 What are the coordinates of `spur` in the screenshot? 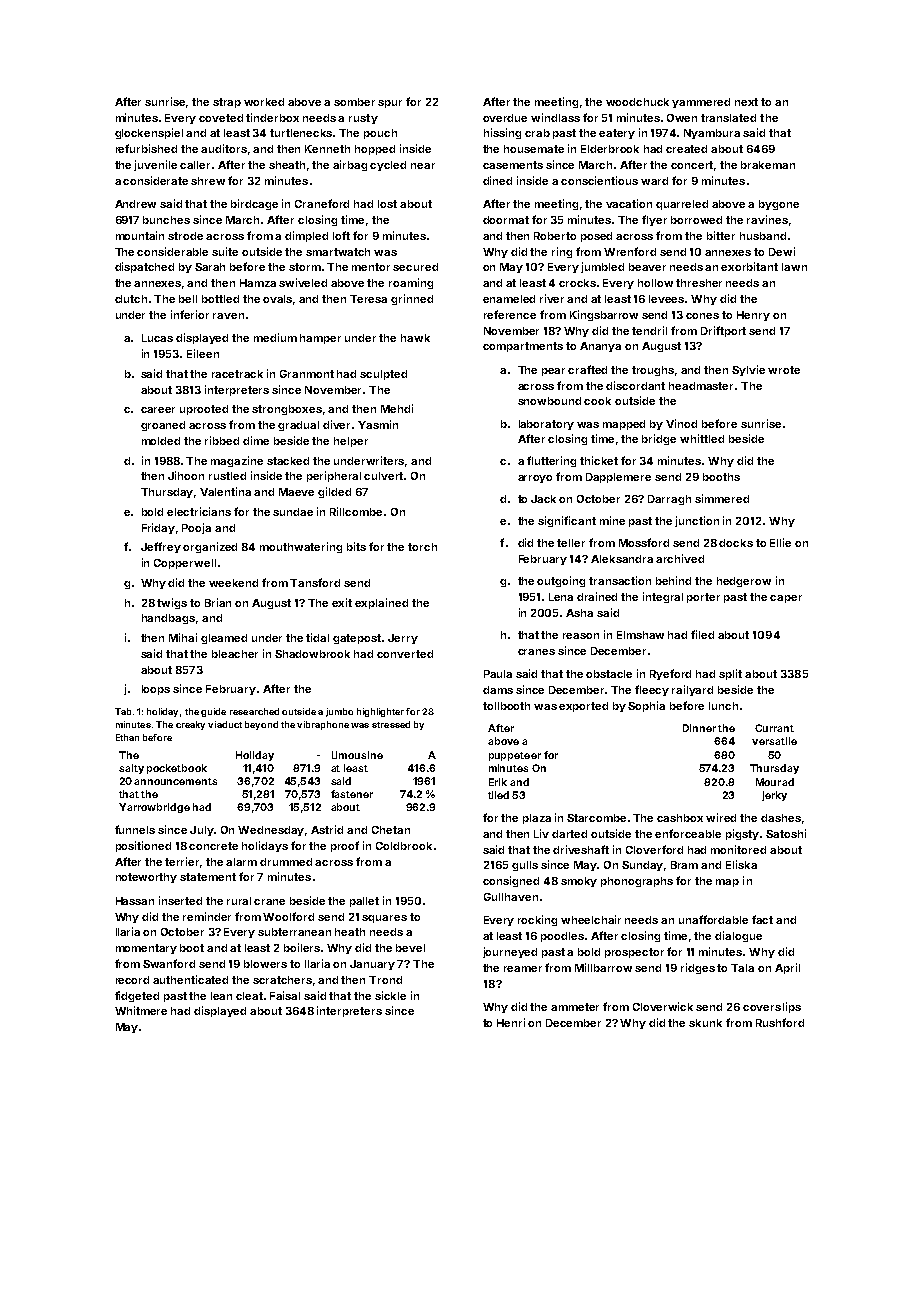 It's located at (390, 104).
